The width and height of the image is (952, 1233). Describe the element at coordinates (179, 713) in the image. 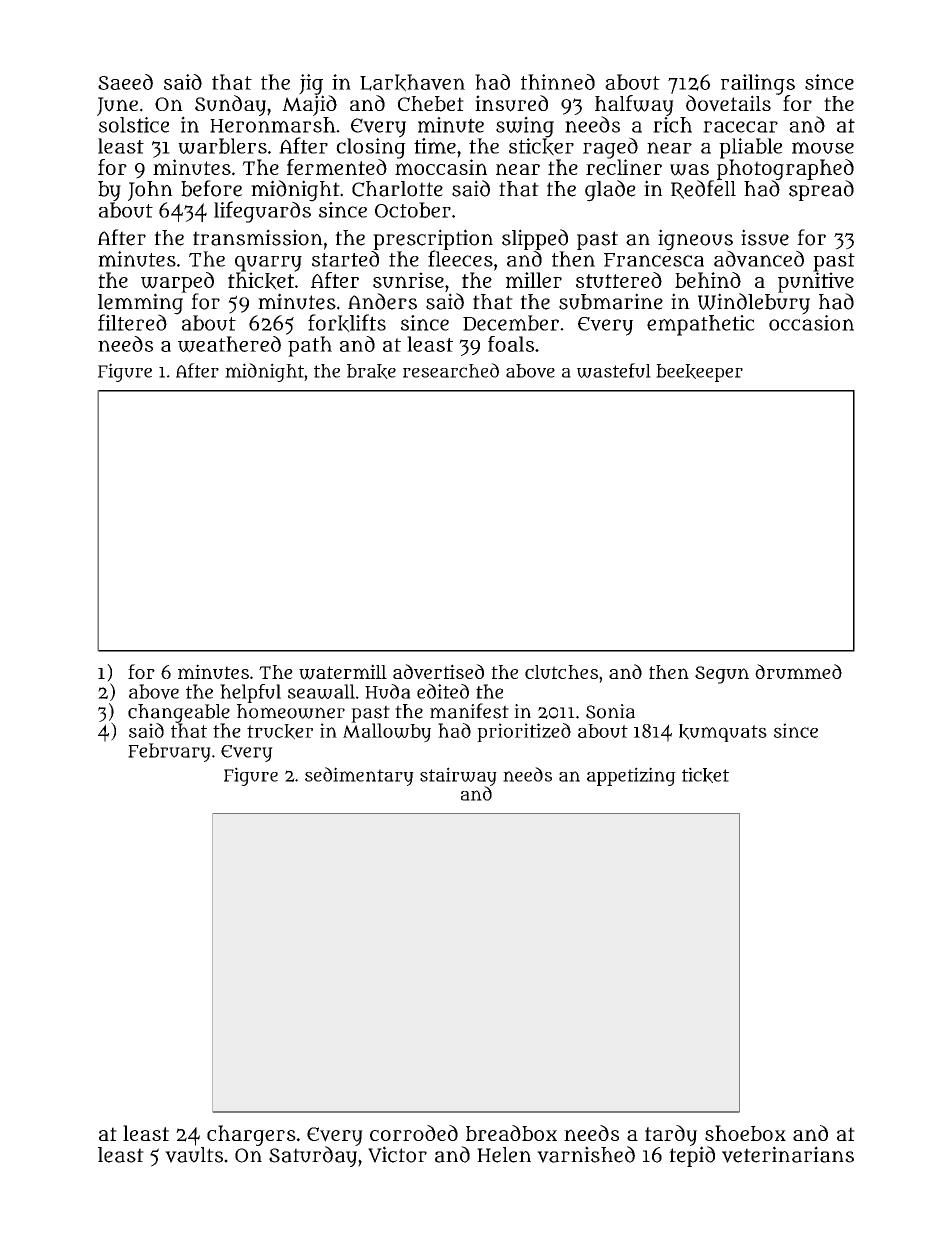

I see `changeable` at that location.
